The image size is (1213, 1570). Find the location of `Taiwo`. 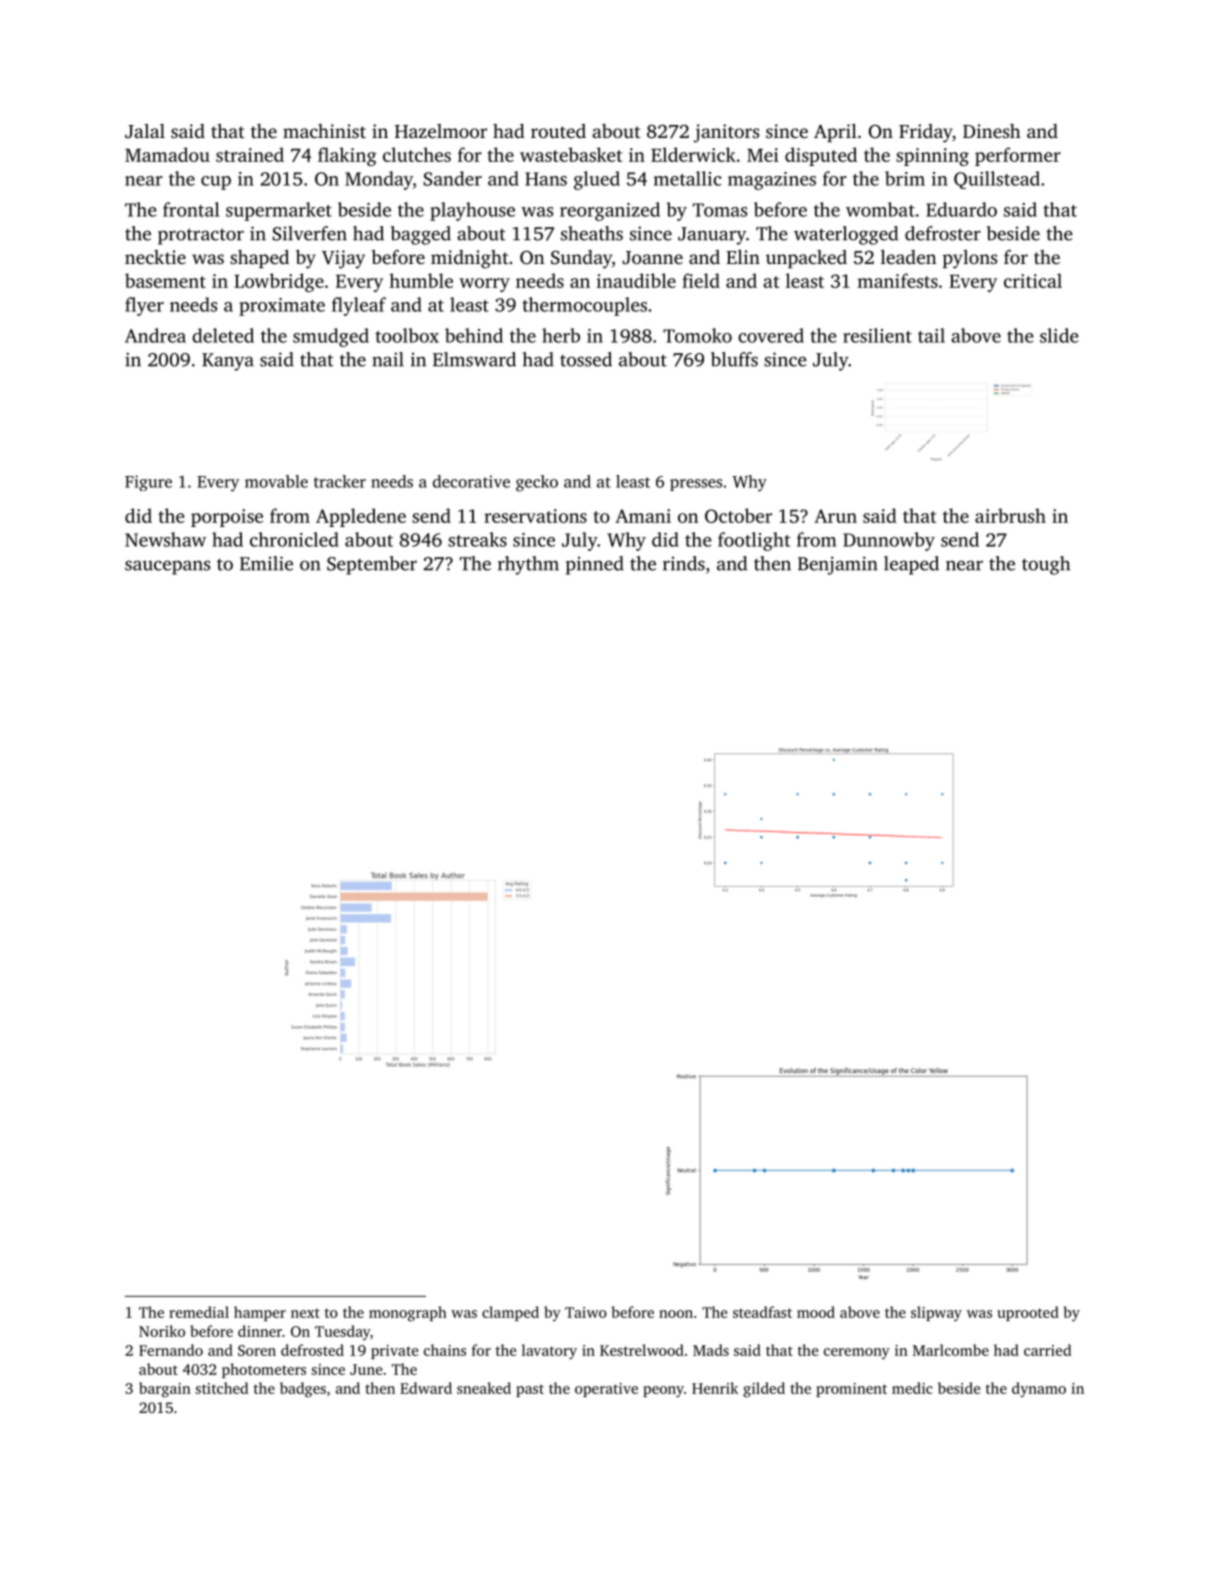

Taiwo is located at coordinates (586, 1312).
